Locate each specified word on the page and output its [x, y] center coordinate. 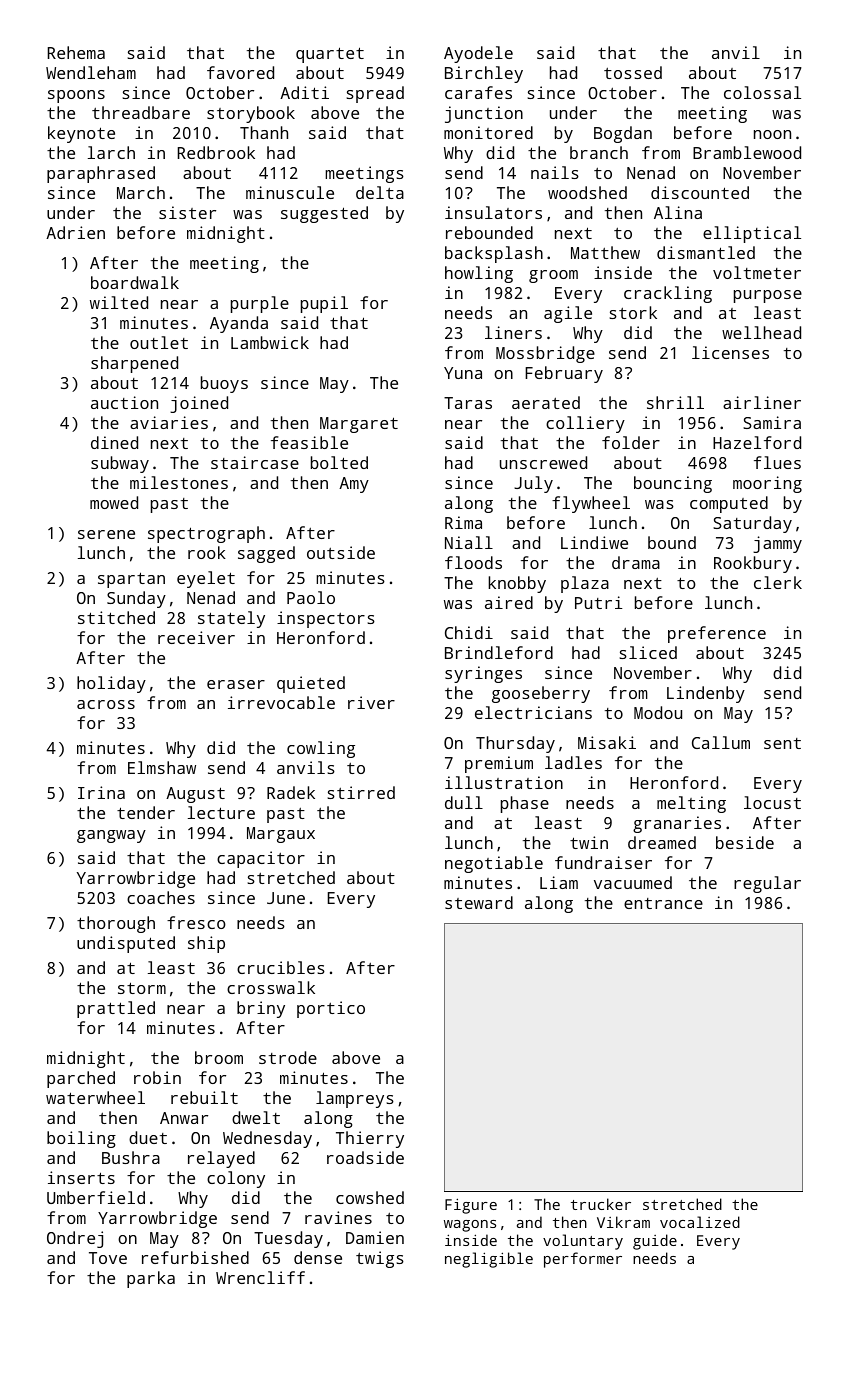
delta [380, 192]
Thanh [264, 132]
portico [331, 1009]
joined [199, 404]
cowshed [370, 1197]
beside [745, 842]
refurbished [195, 1257]
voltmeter [757, 272]
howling [479, 274]
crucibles [281, 967]
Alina [678, 212]
